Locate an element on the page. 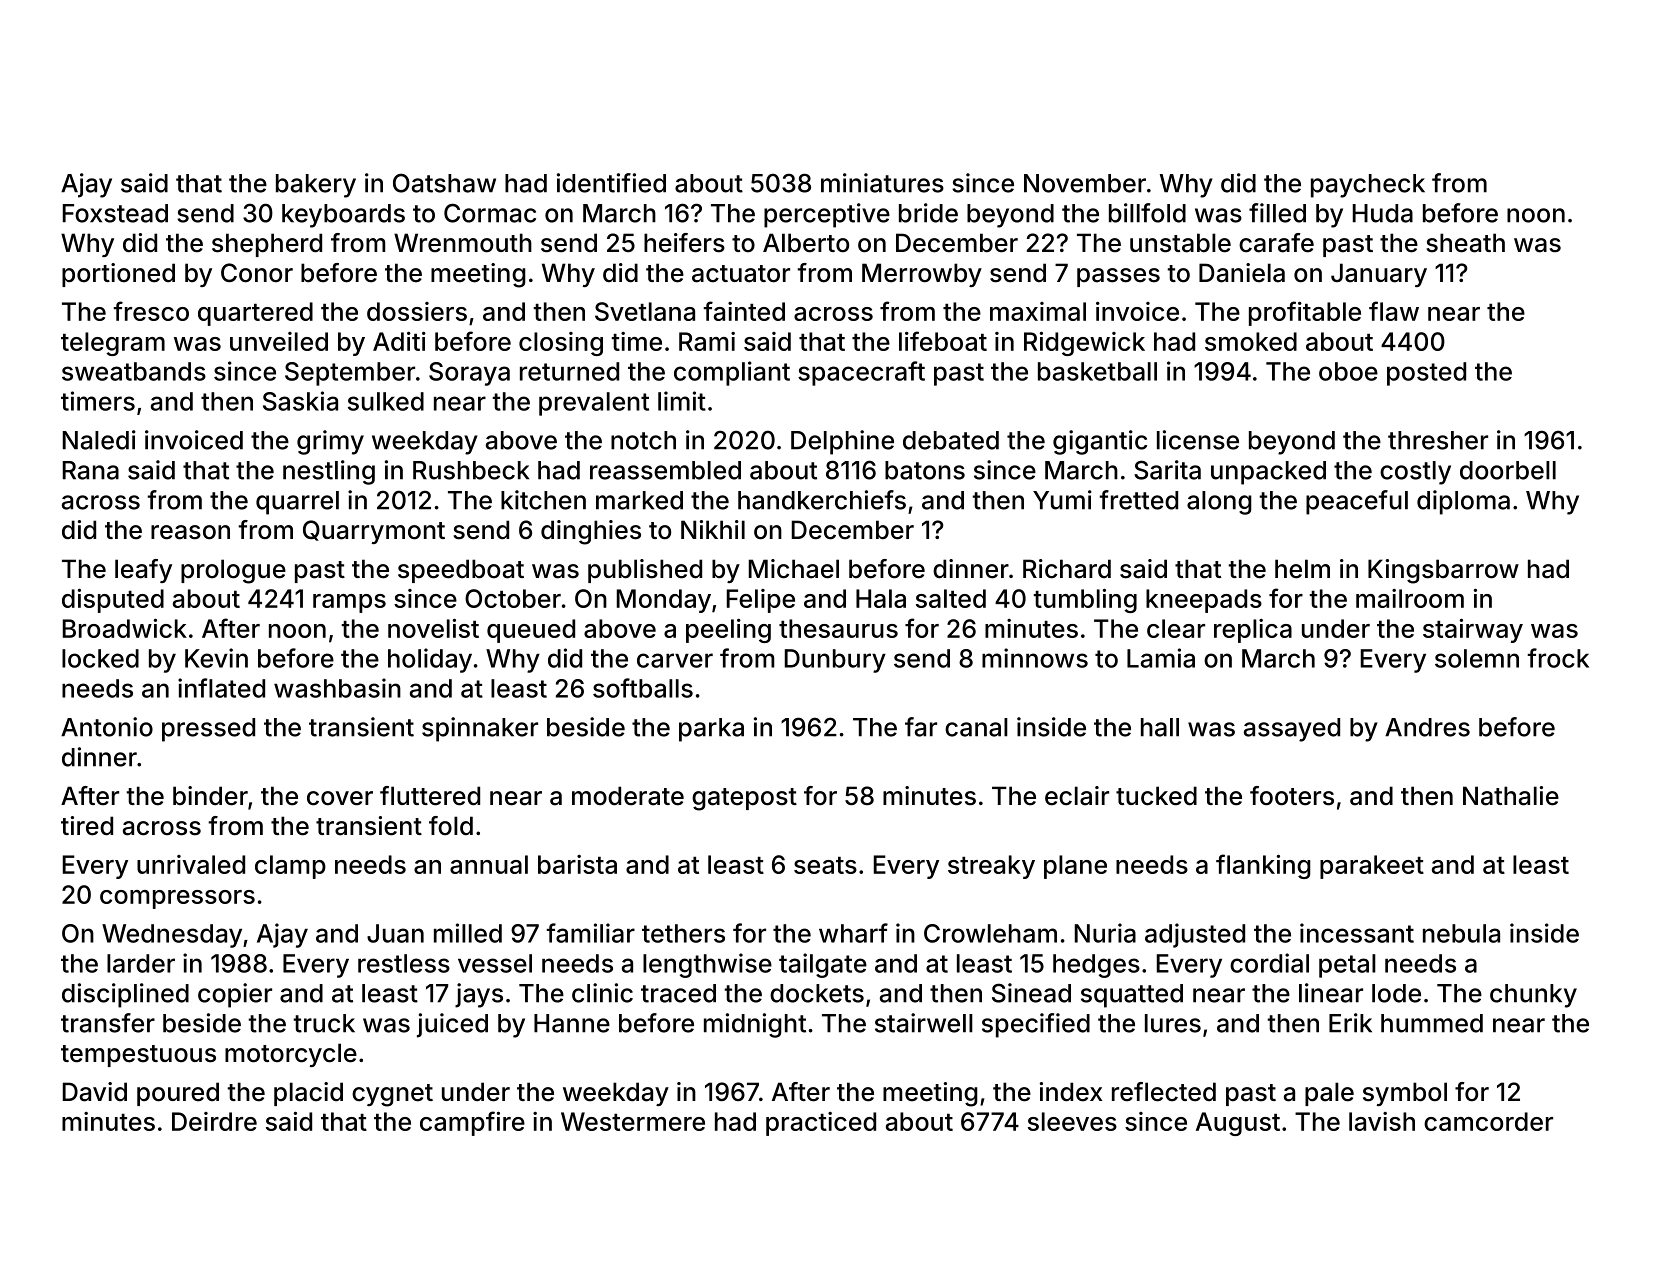  sheath is located at coordinates (1465, 243).
